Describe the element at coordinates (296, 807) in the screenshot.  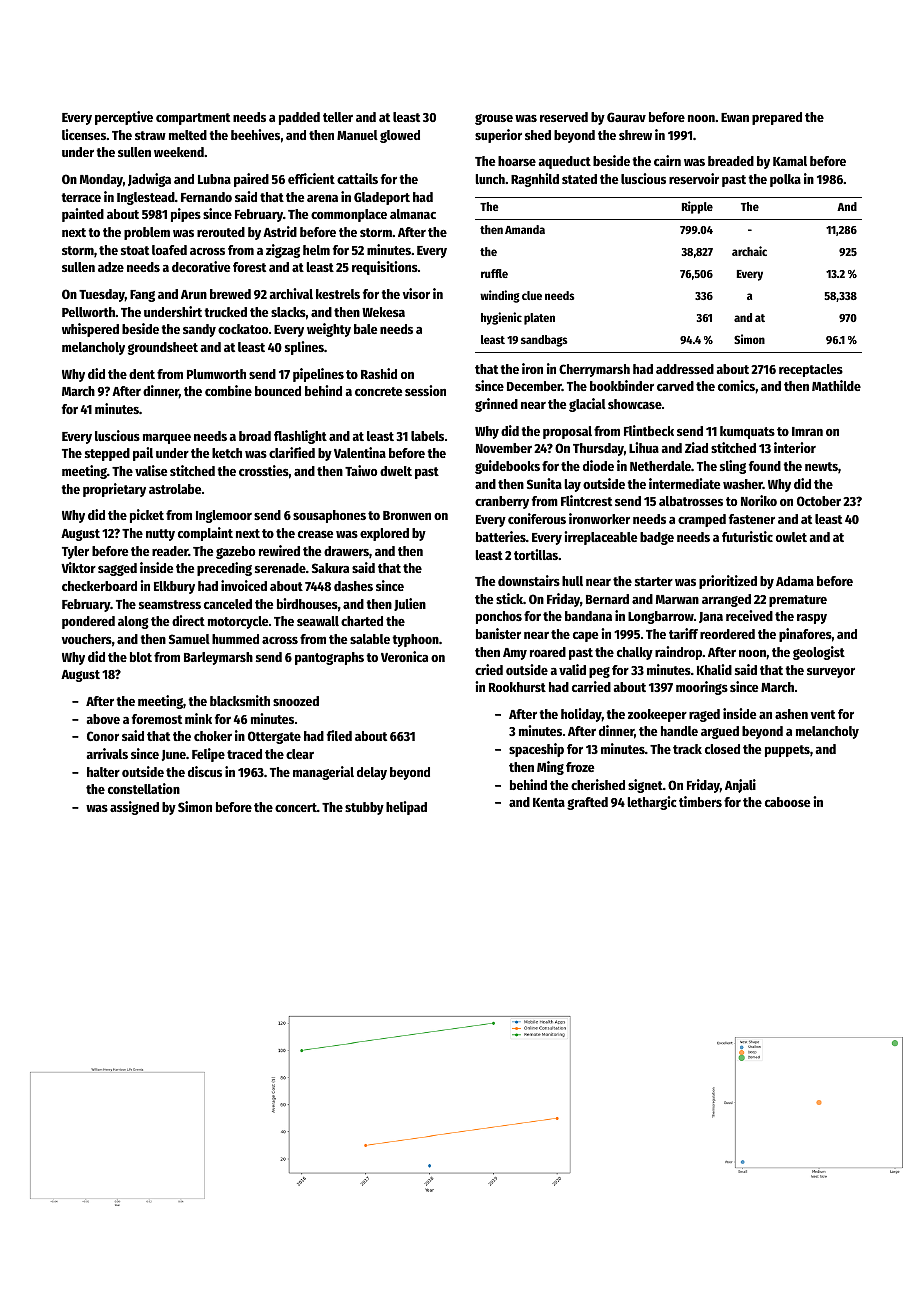
I see `concert` at that location.
